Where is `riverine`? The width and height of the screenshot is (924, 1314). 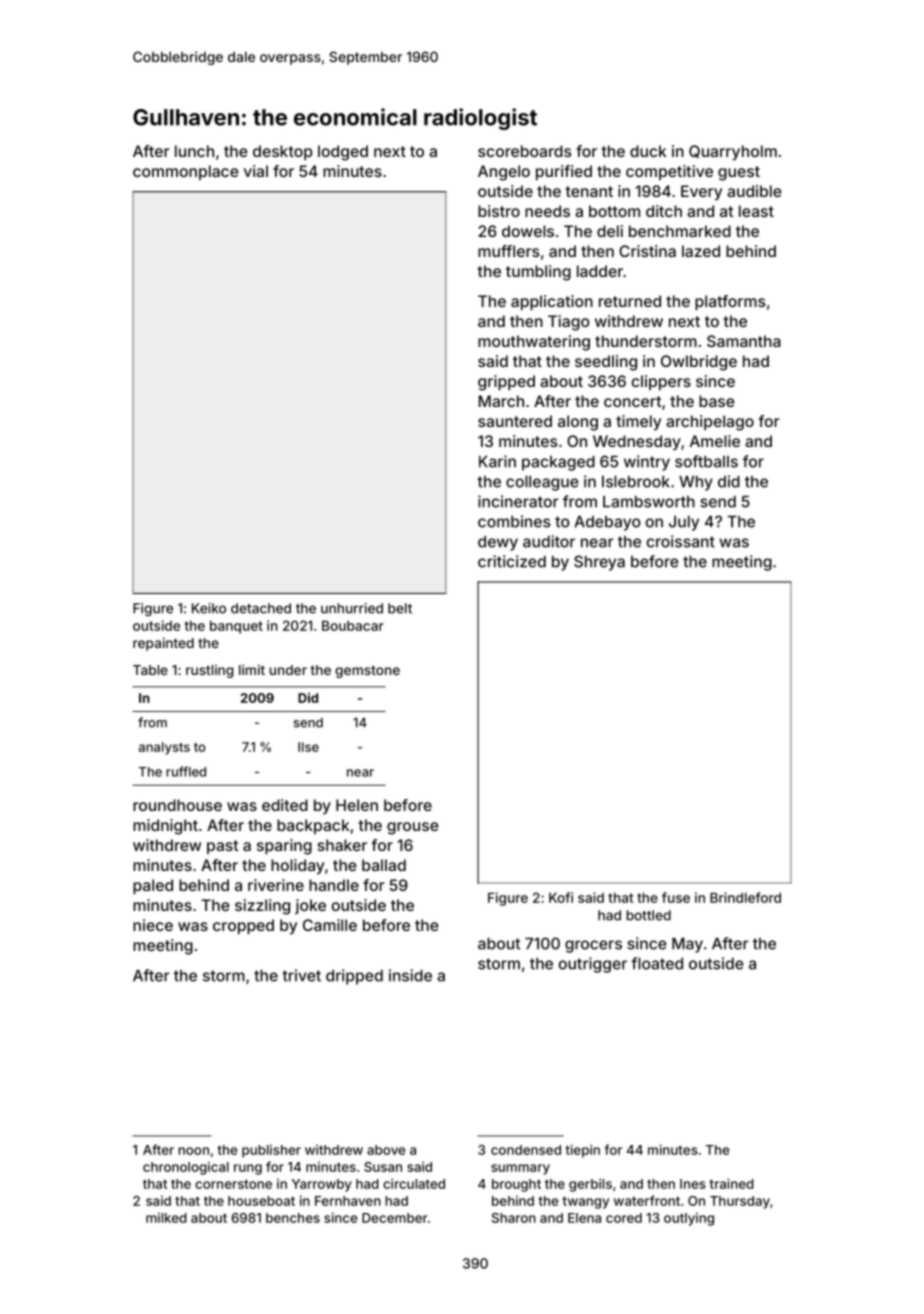
riverine is located at coordinates (276, 885).
